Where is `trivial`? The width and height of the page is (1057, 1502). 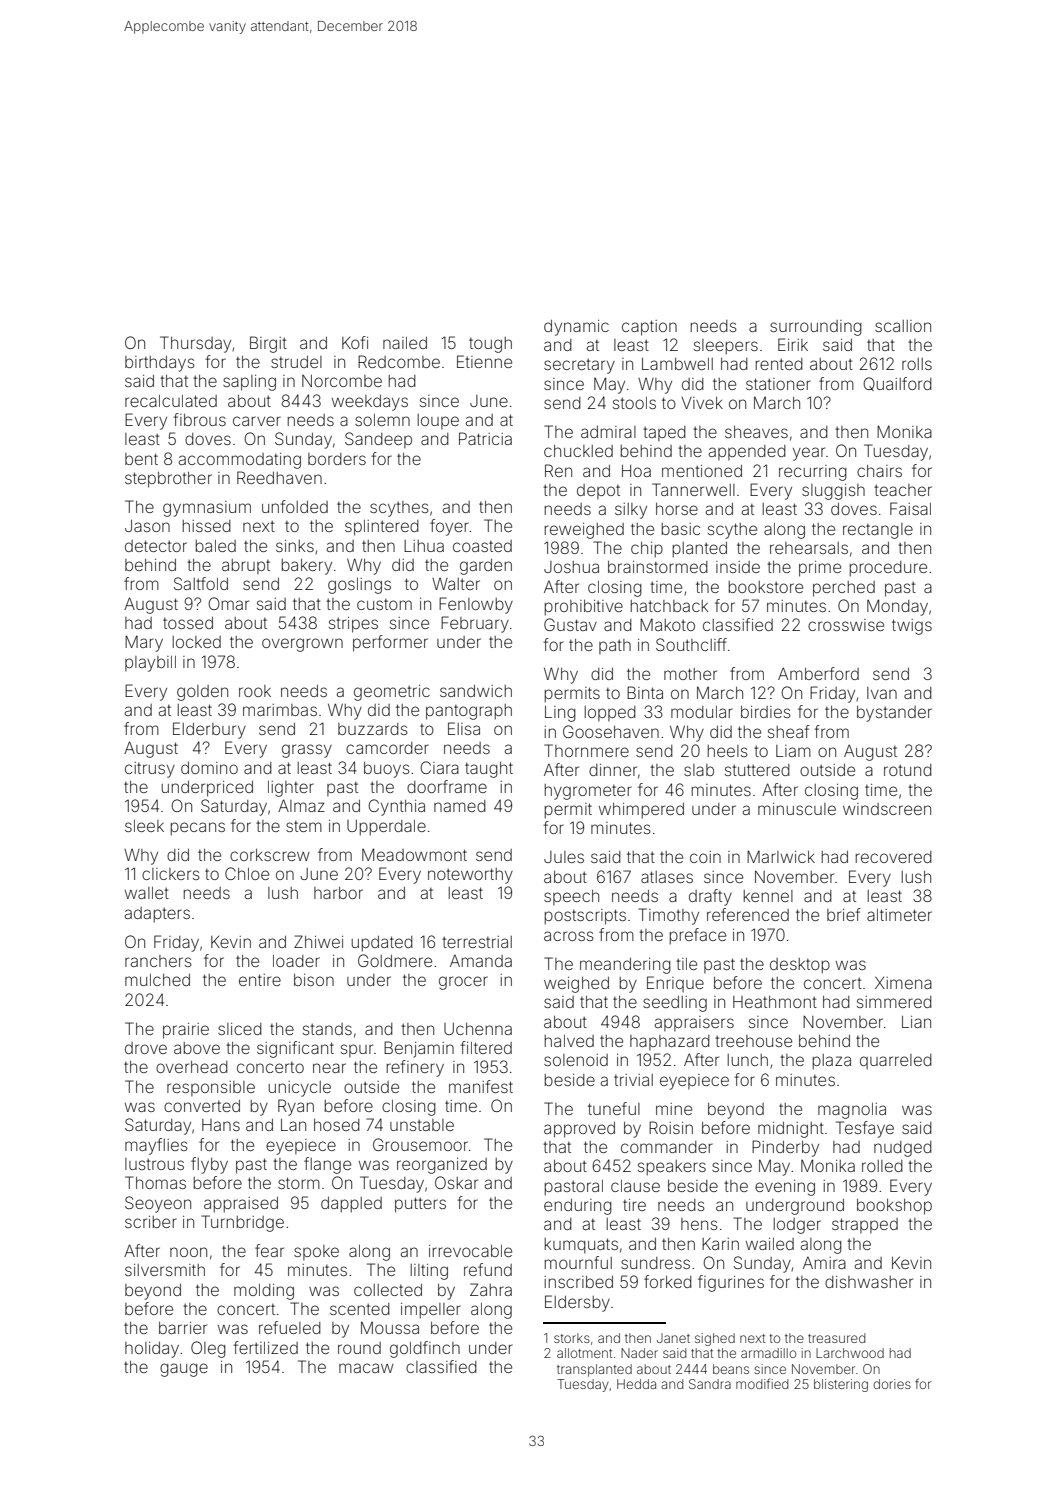 trivial is located at coordinates (633, 1080).
